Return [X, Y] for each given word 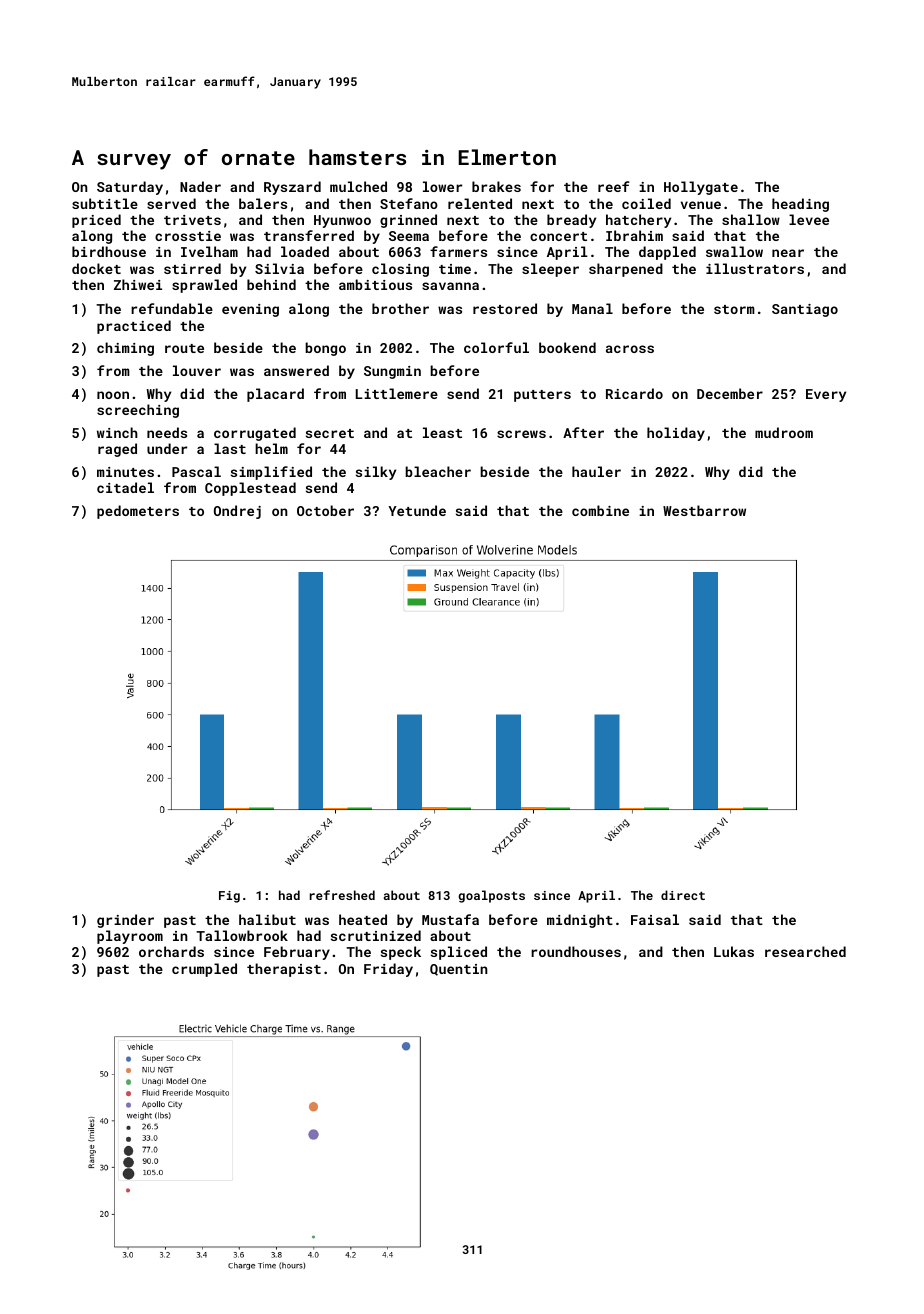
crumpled [204, 970]
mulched [358, 186]
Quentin [458, 970]
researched [805, 951]
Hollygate [701, 188]
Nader [200, 186]
